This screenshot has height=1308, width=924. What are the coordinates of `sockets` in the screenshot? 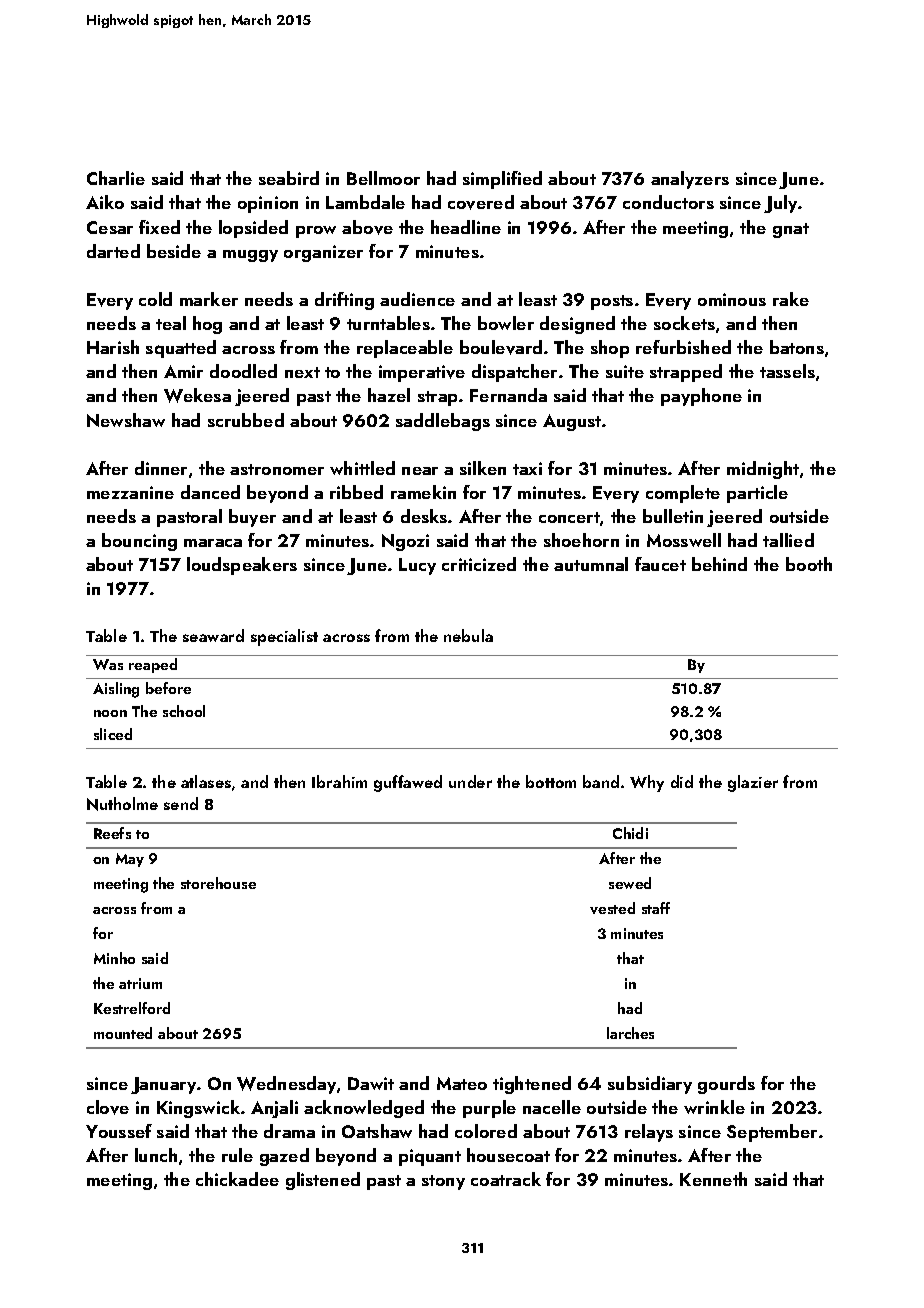 It's located at (684, 323).
